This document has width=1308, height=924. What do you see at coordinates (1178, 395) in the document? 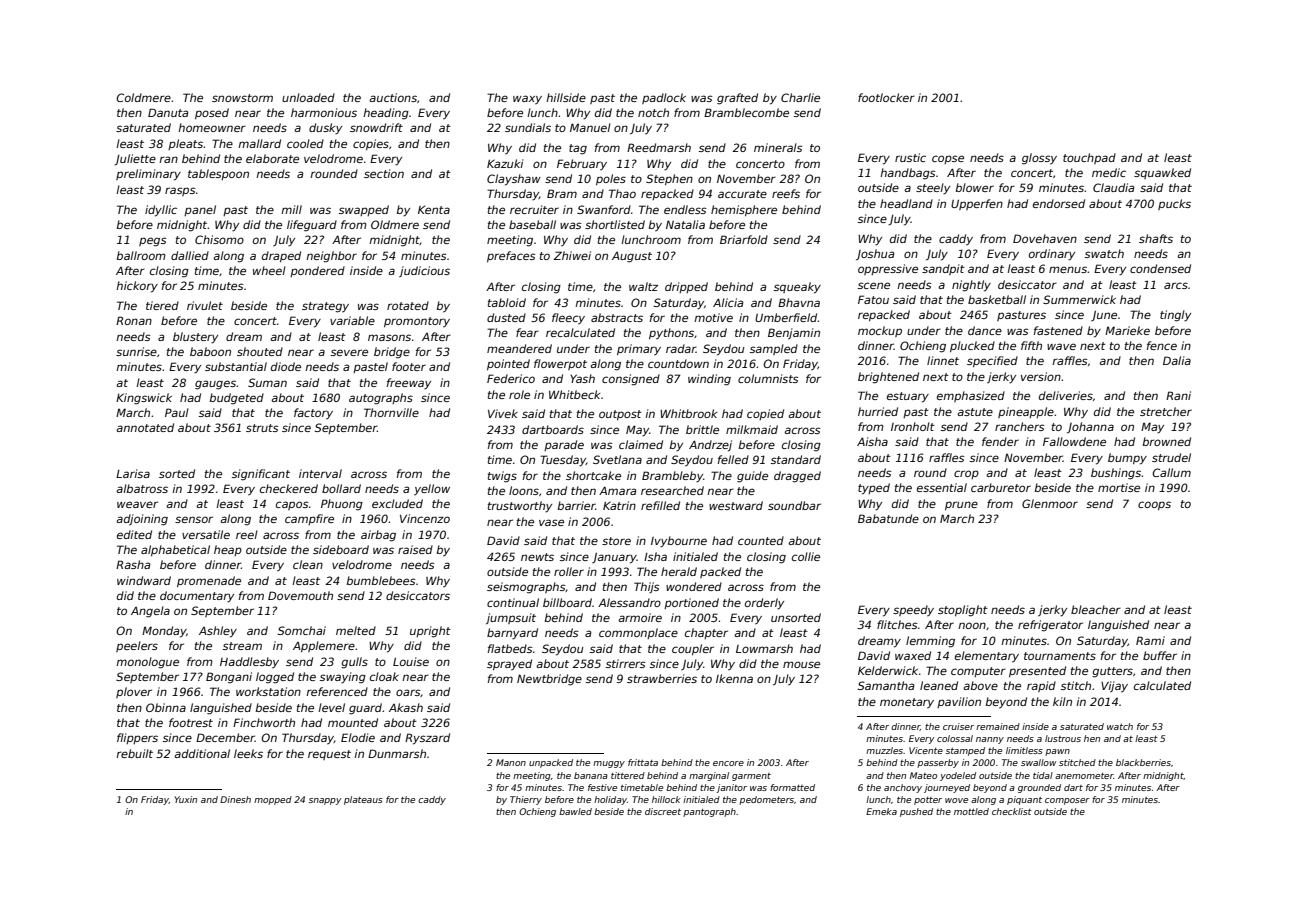
I see `Rani` at bounding box center [1178, 395].
